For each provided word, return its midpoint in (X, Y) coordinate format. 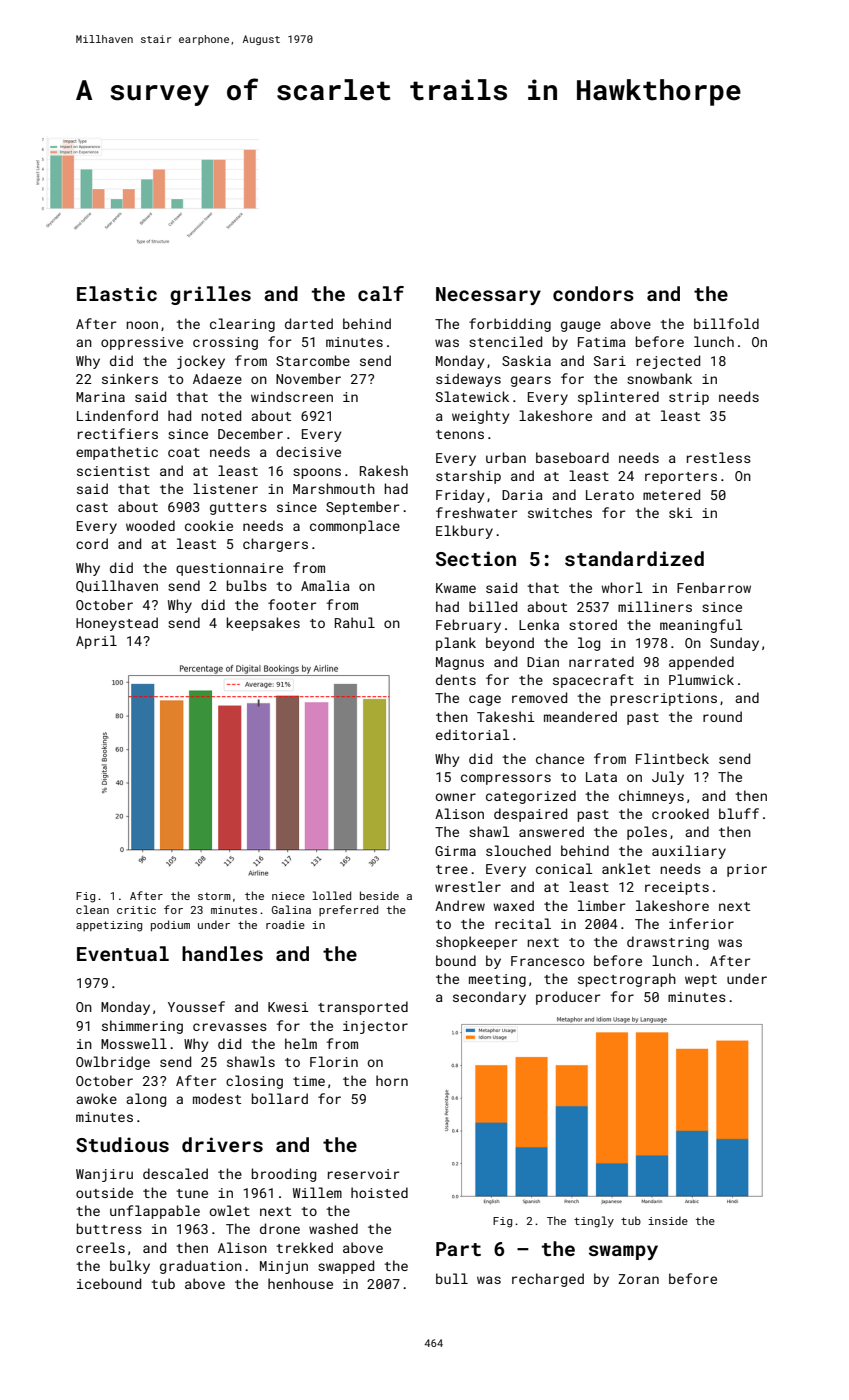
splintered (618, 398)
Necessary (488, 296)
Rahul (355, 622)
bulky (130, 1267)
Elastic (117, 293)
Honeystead (117, 624)
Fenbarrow (714, 587)
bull (452, 1278)
